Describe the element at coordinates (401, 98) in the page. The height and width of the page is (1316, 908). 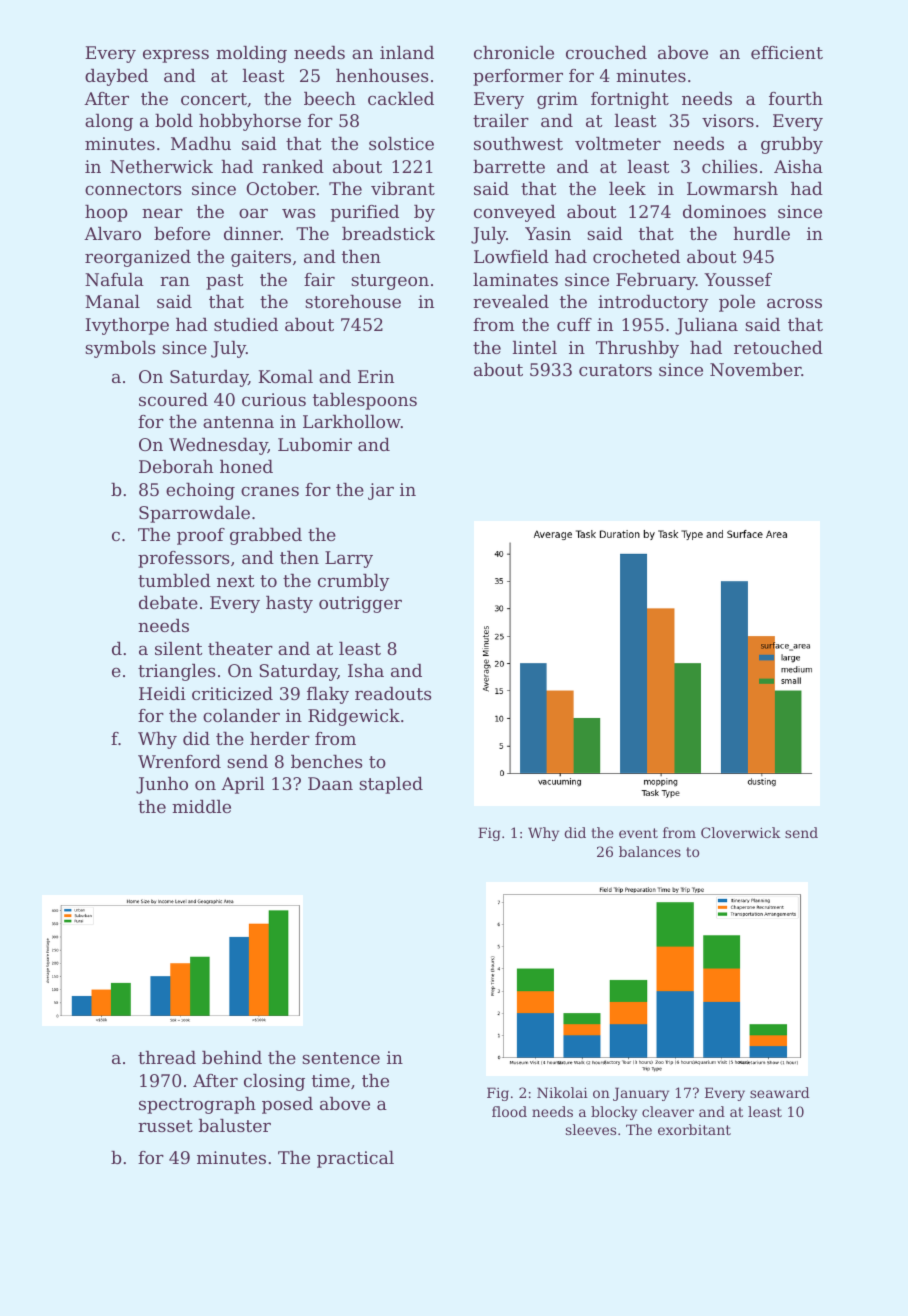
I see `cackled` at that location.
